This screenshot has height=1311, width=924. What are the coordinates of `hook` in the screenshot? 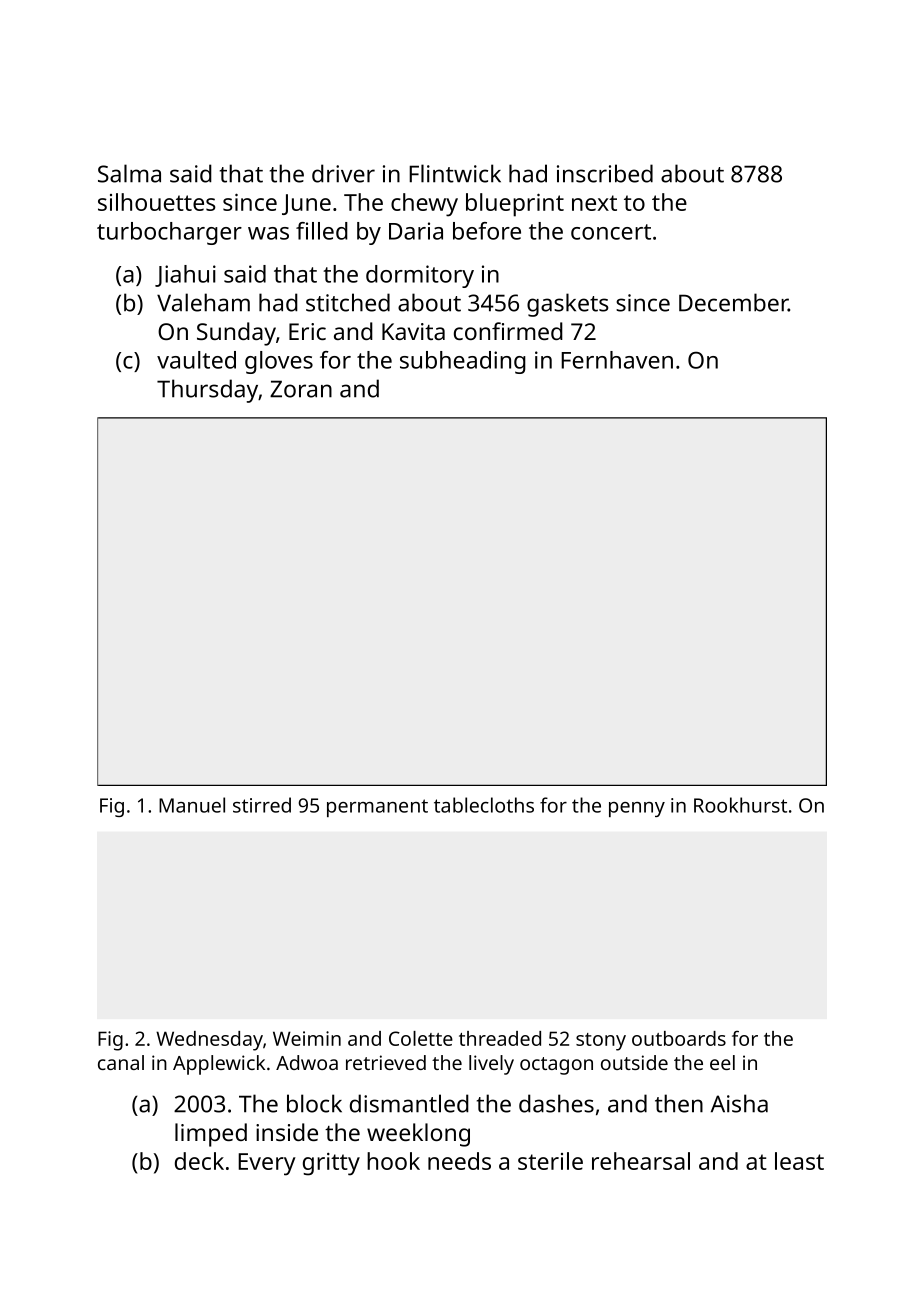 It's located at (393, 1161).
